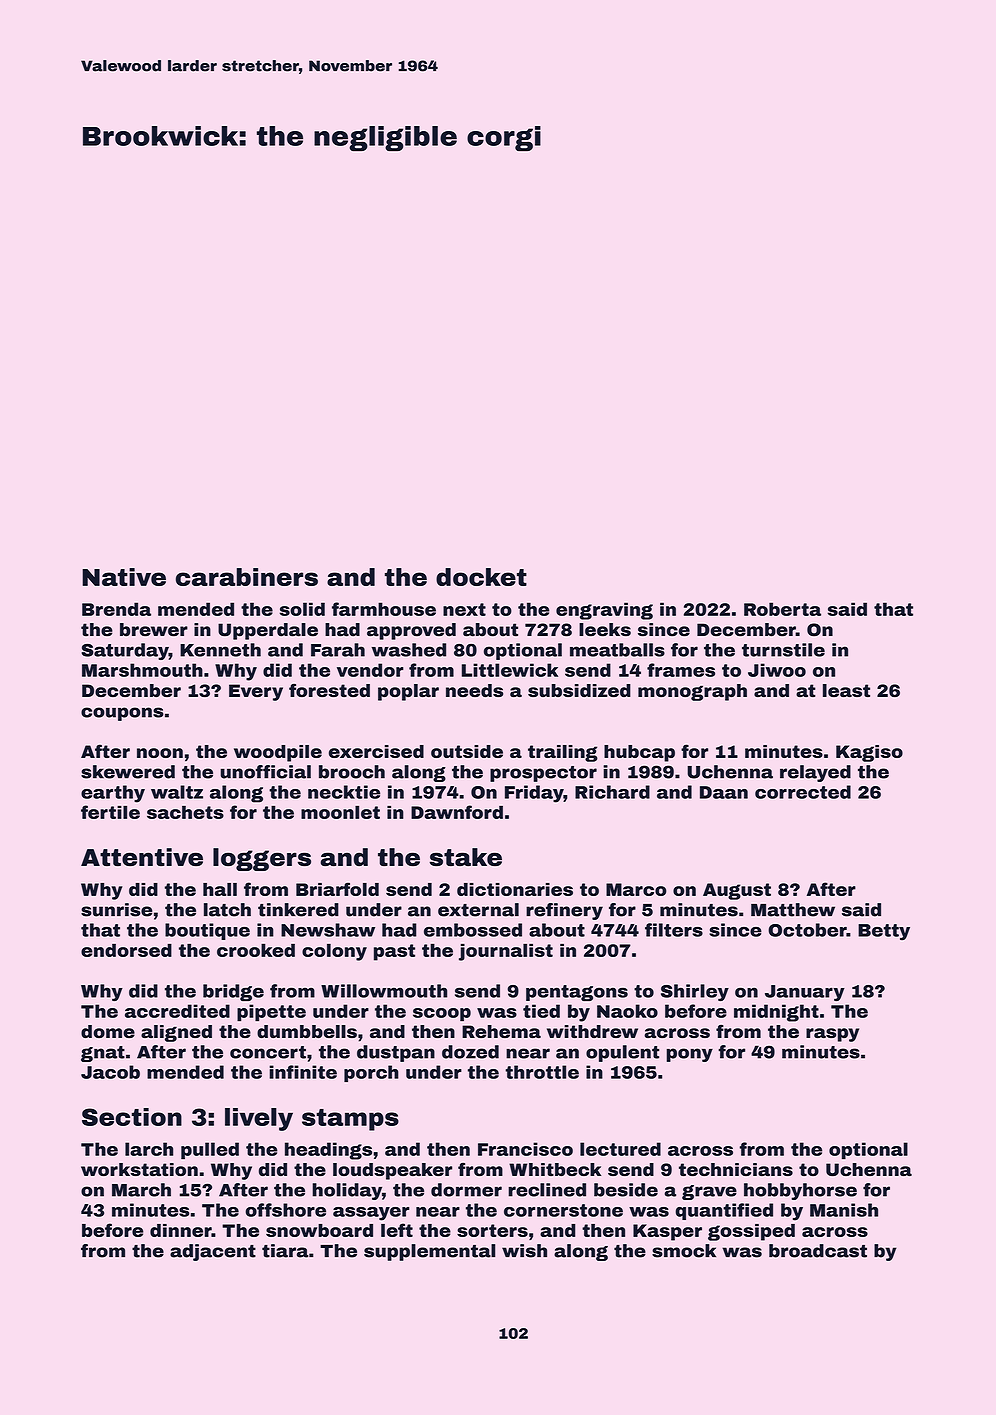 The width and height of the page is (996, 1415). I want to click on brewer, so click(154, 630).
